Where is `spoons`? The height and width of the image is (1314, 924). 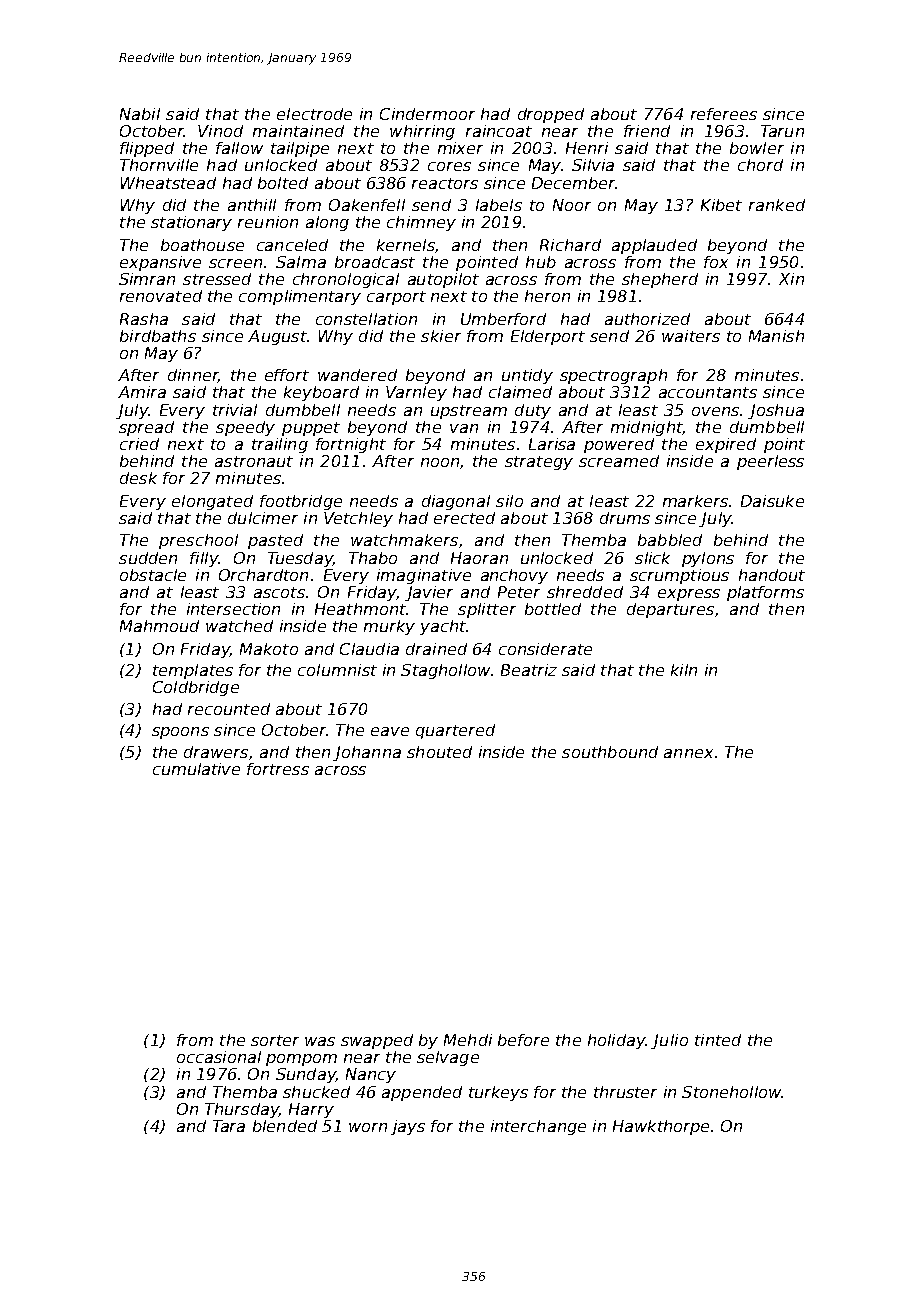
spoons is located at coordinates (180, 733).
